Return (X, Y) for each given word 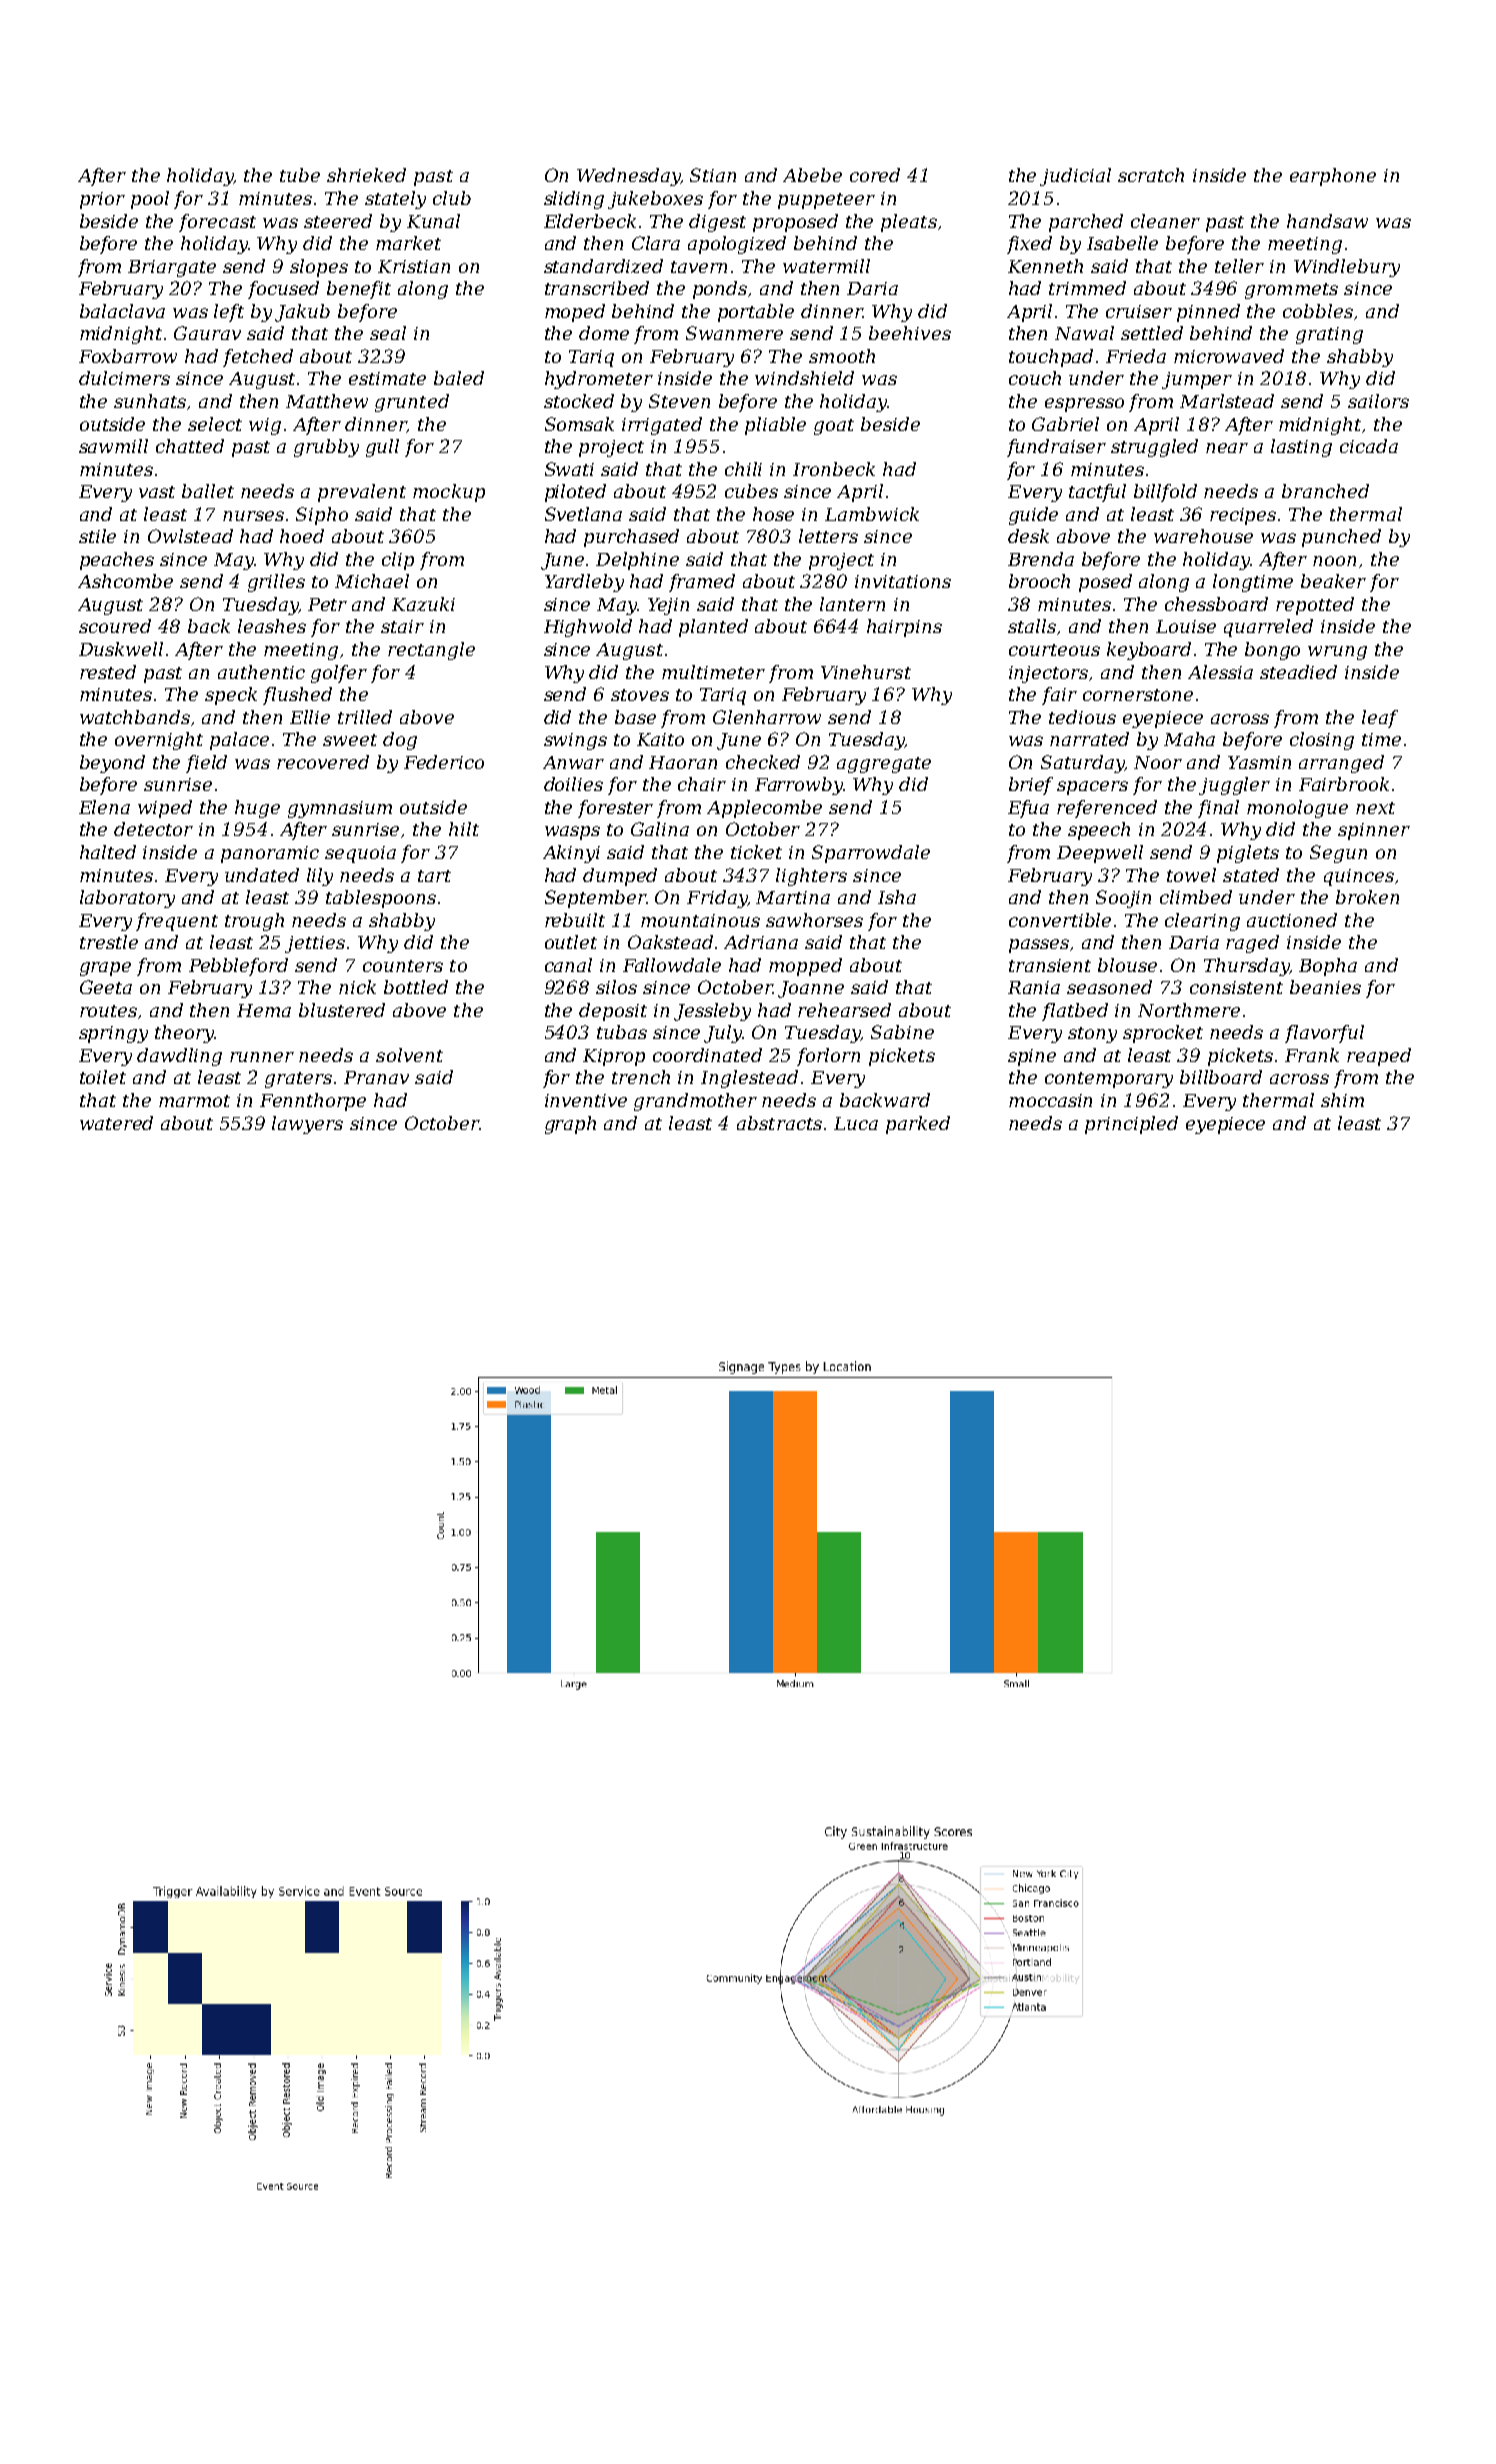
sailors (1378, 401)
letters (828, 536)
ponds (720, 290)
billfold (1165, 493)
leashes (272, 626)
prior (102, 200)
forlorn (828, 1057)
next (1375, 808)
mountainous (700, 920)
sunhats (150, 401)
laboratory (127, 899)
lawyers (307, 1125)
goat (834, 427)
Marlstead (1227, 401)
